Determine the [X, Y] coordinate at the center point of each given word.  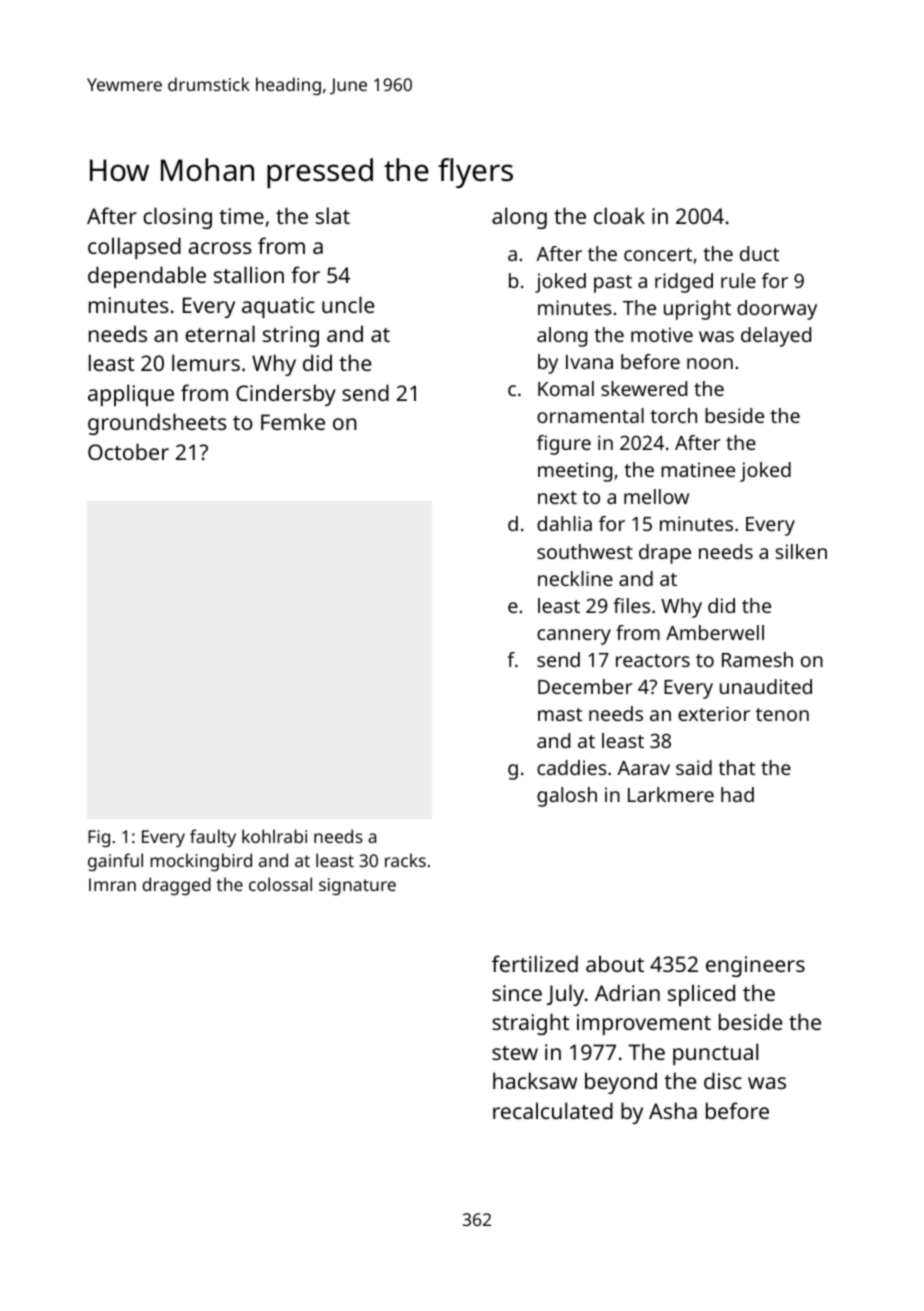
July [565, 995]
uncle [348, 304]
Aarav [643, 768]
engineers [755, 966]
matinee [698, 469]
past [613, 284]
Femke [293, 421]
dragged [176, 886]
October [128, 451]
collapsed [134, 248]
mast [560, 714]
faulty [213, 838]
